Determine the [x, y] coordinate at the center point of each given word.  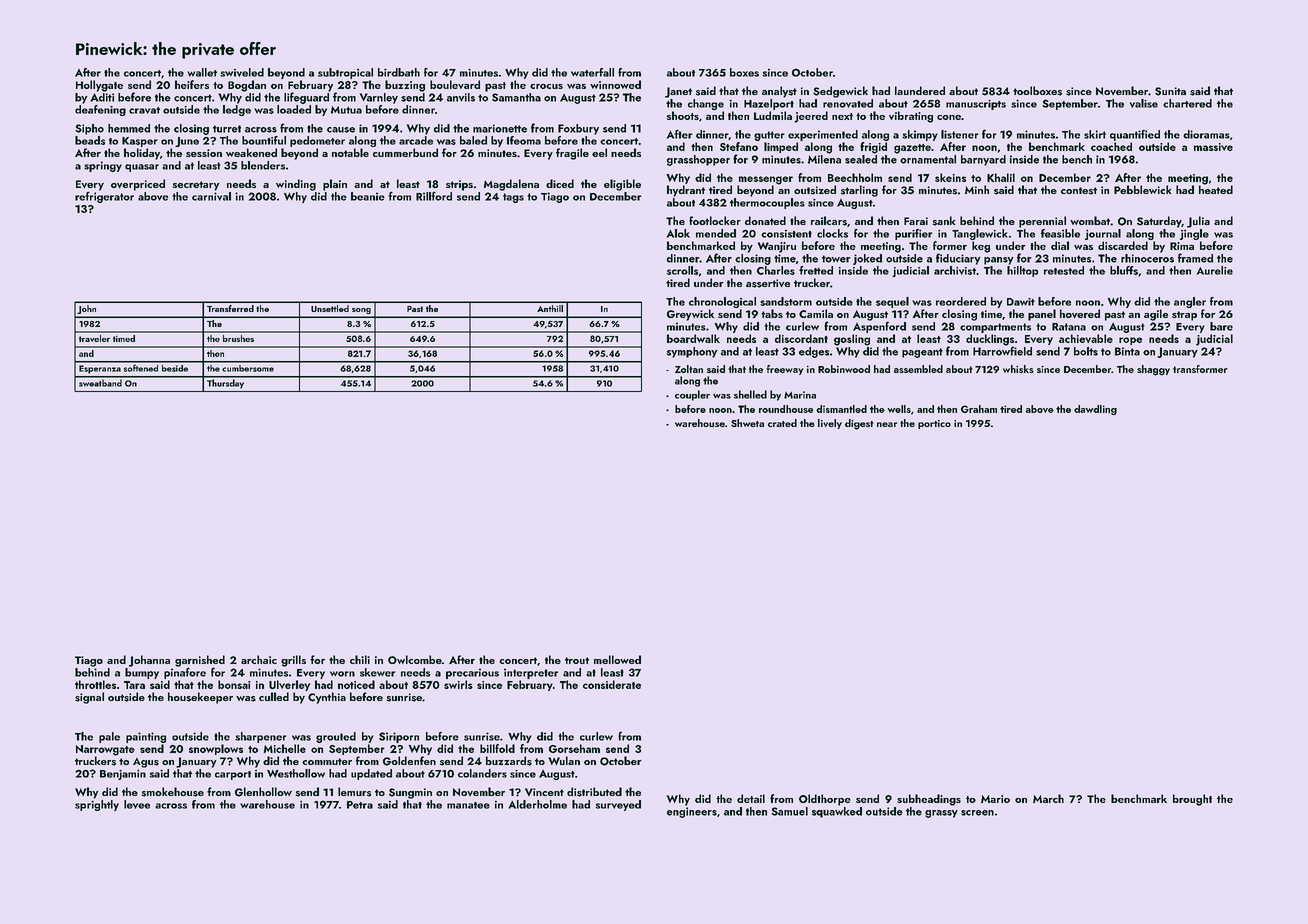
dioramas [1206, 134]
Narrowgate [105, 750]
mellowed [617, 659]
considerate [612, 684]
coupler [692, 395]
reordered [961, 301]
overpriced [138, 185]
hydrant [686, 191]
